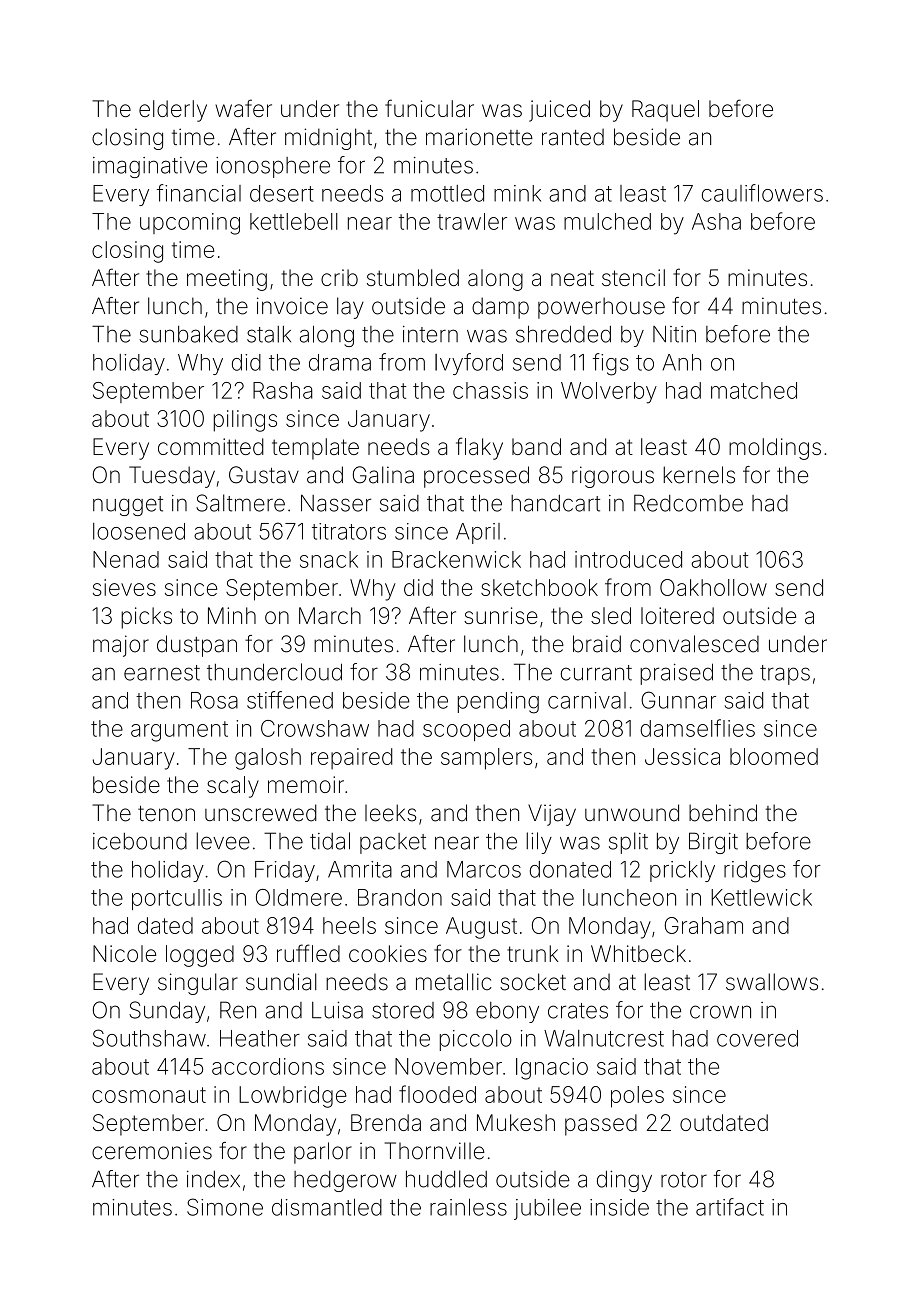  What do you see at coordinates (225, 1207) in the image?
I see `Simone` at bounding box center [225, 1207].
